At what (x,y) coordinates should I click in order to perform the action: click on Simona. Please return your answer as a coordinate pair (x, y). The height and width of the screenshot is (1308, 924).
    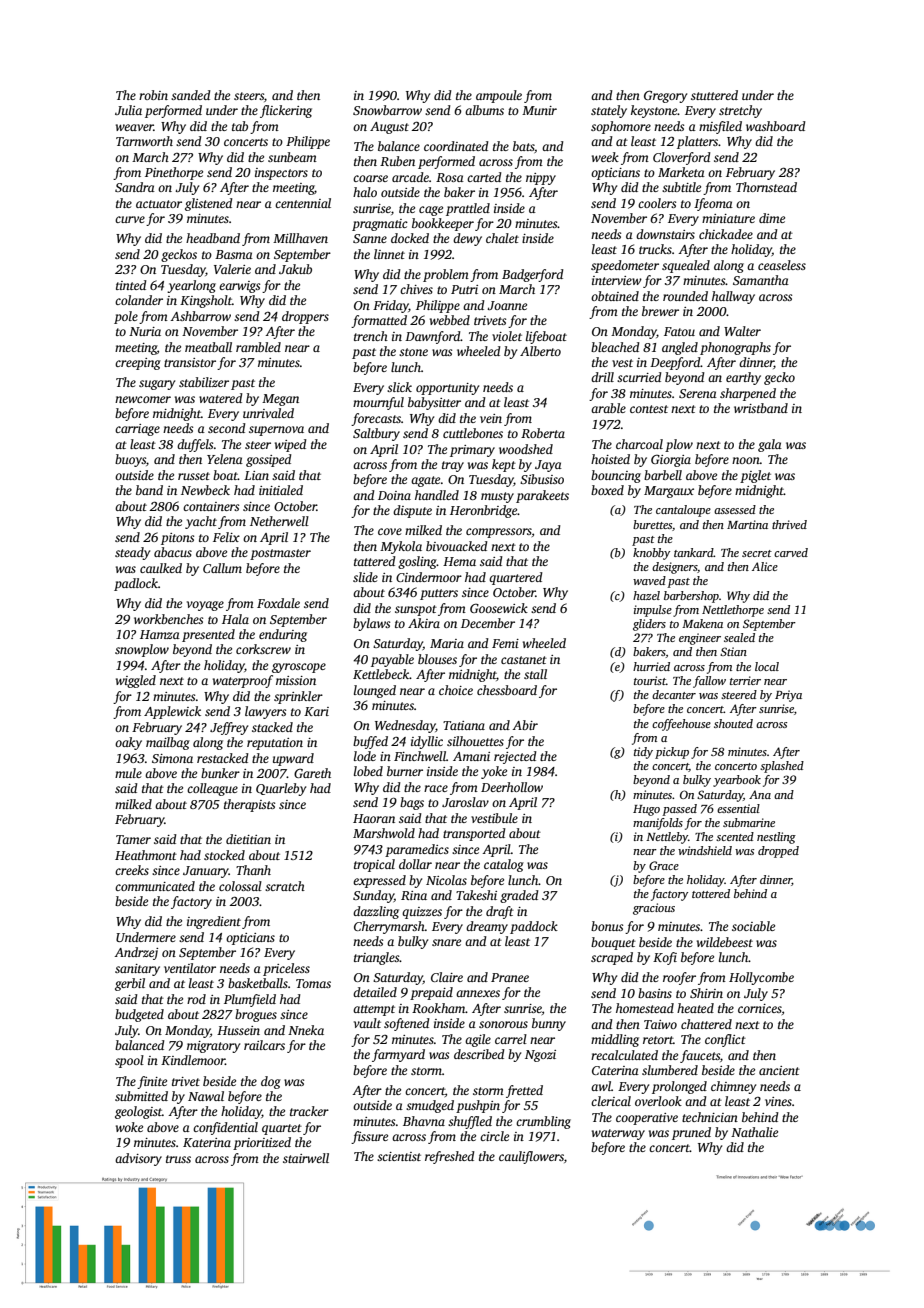
    Looking at the image, I should click on (172, 758).
